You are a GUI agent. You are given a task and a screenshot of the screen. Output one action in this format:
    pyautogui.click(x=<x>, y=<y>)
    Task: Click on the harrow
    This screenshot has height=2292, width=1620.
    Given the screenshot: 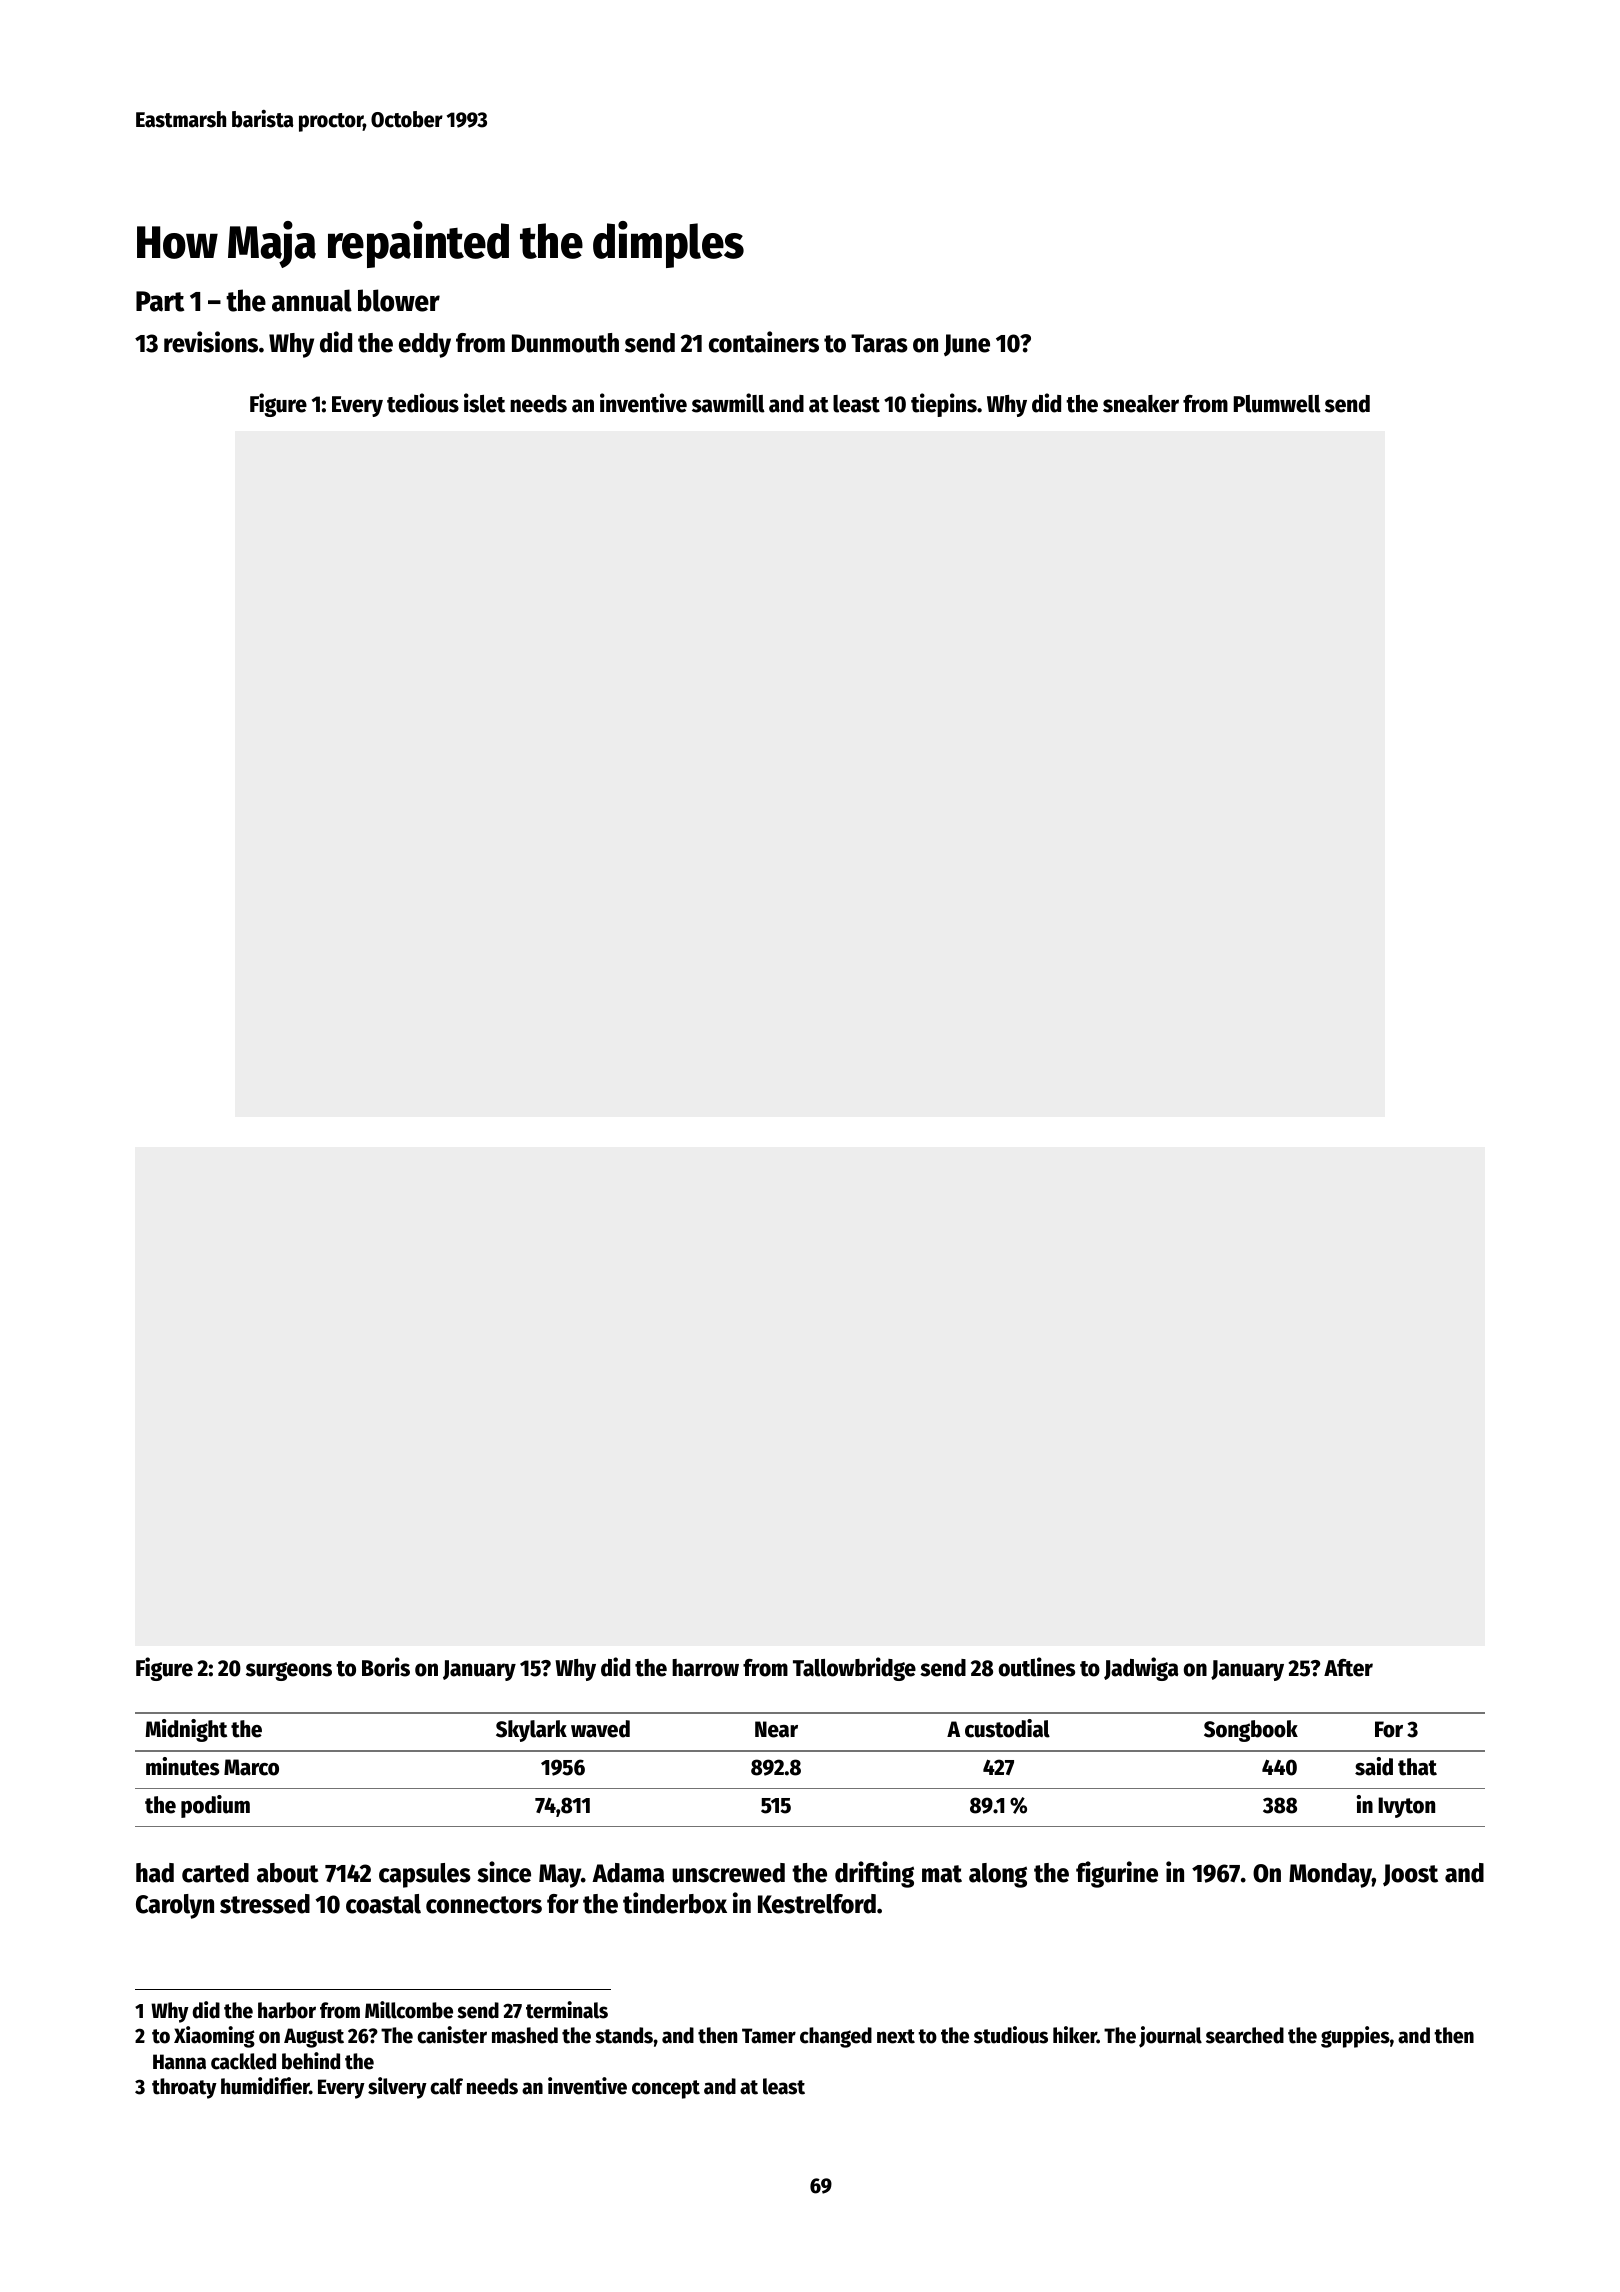 What is the action you would take?
    pyautogui.click(x=705, y=1668)
